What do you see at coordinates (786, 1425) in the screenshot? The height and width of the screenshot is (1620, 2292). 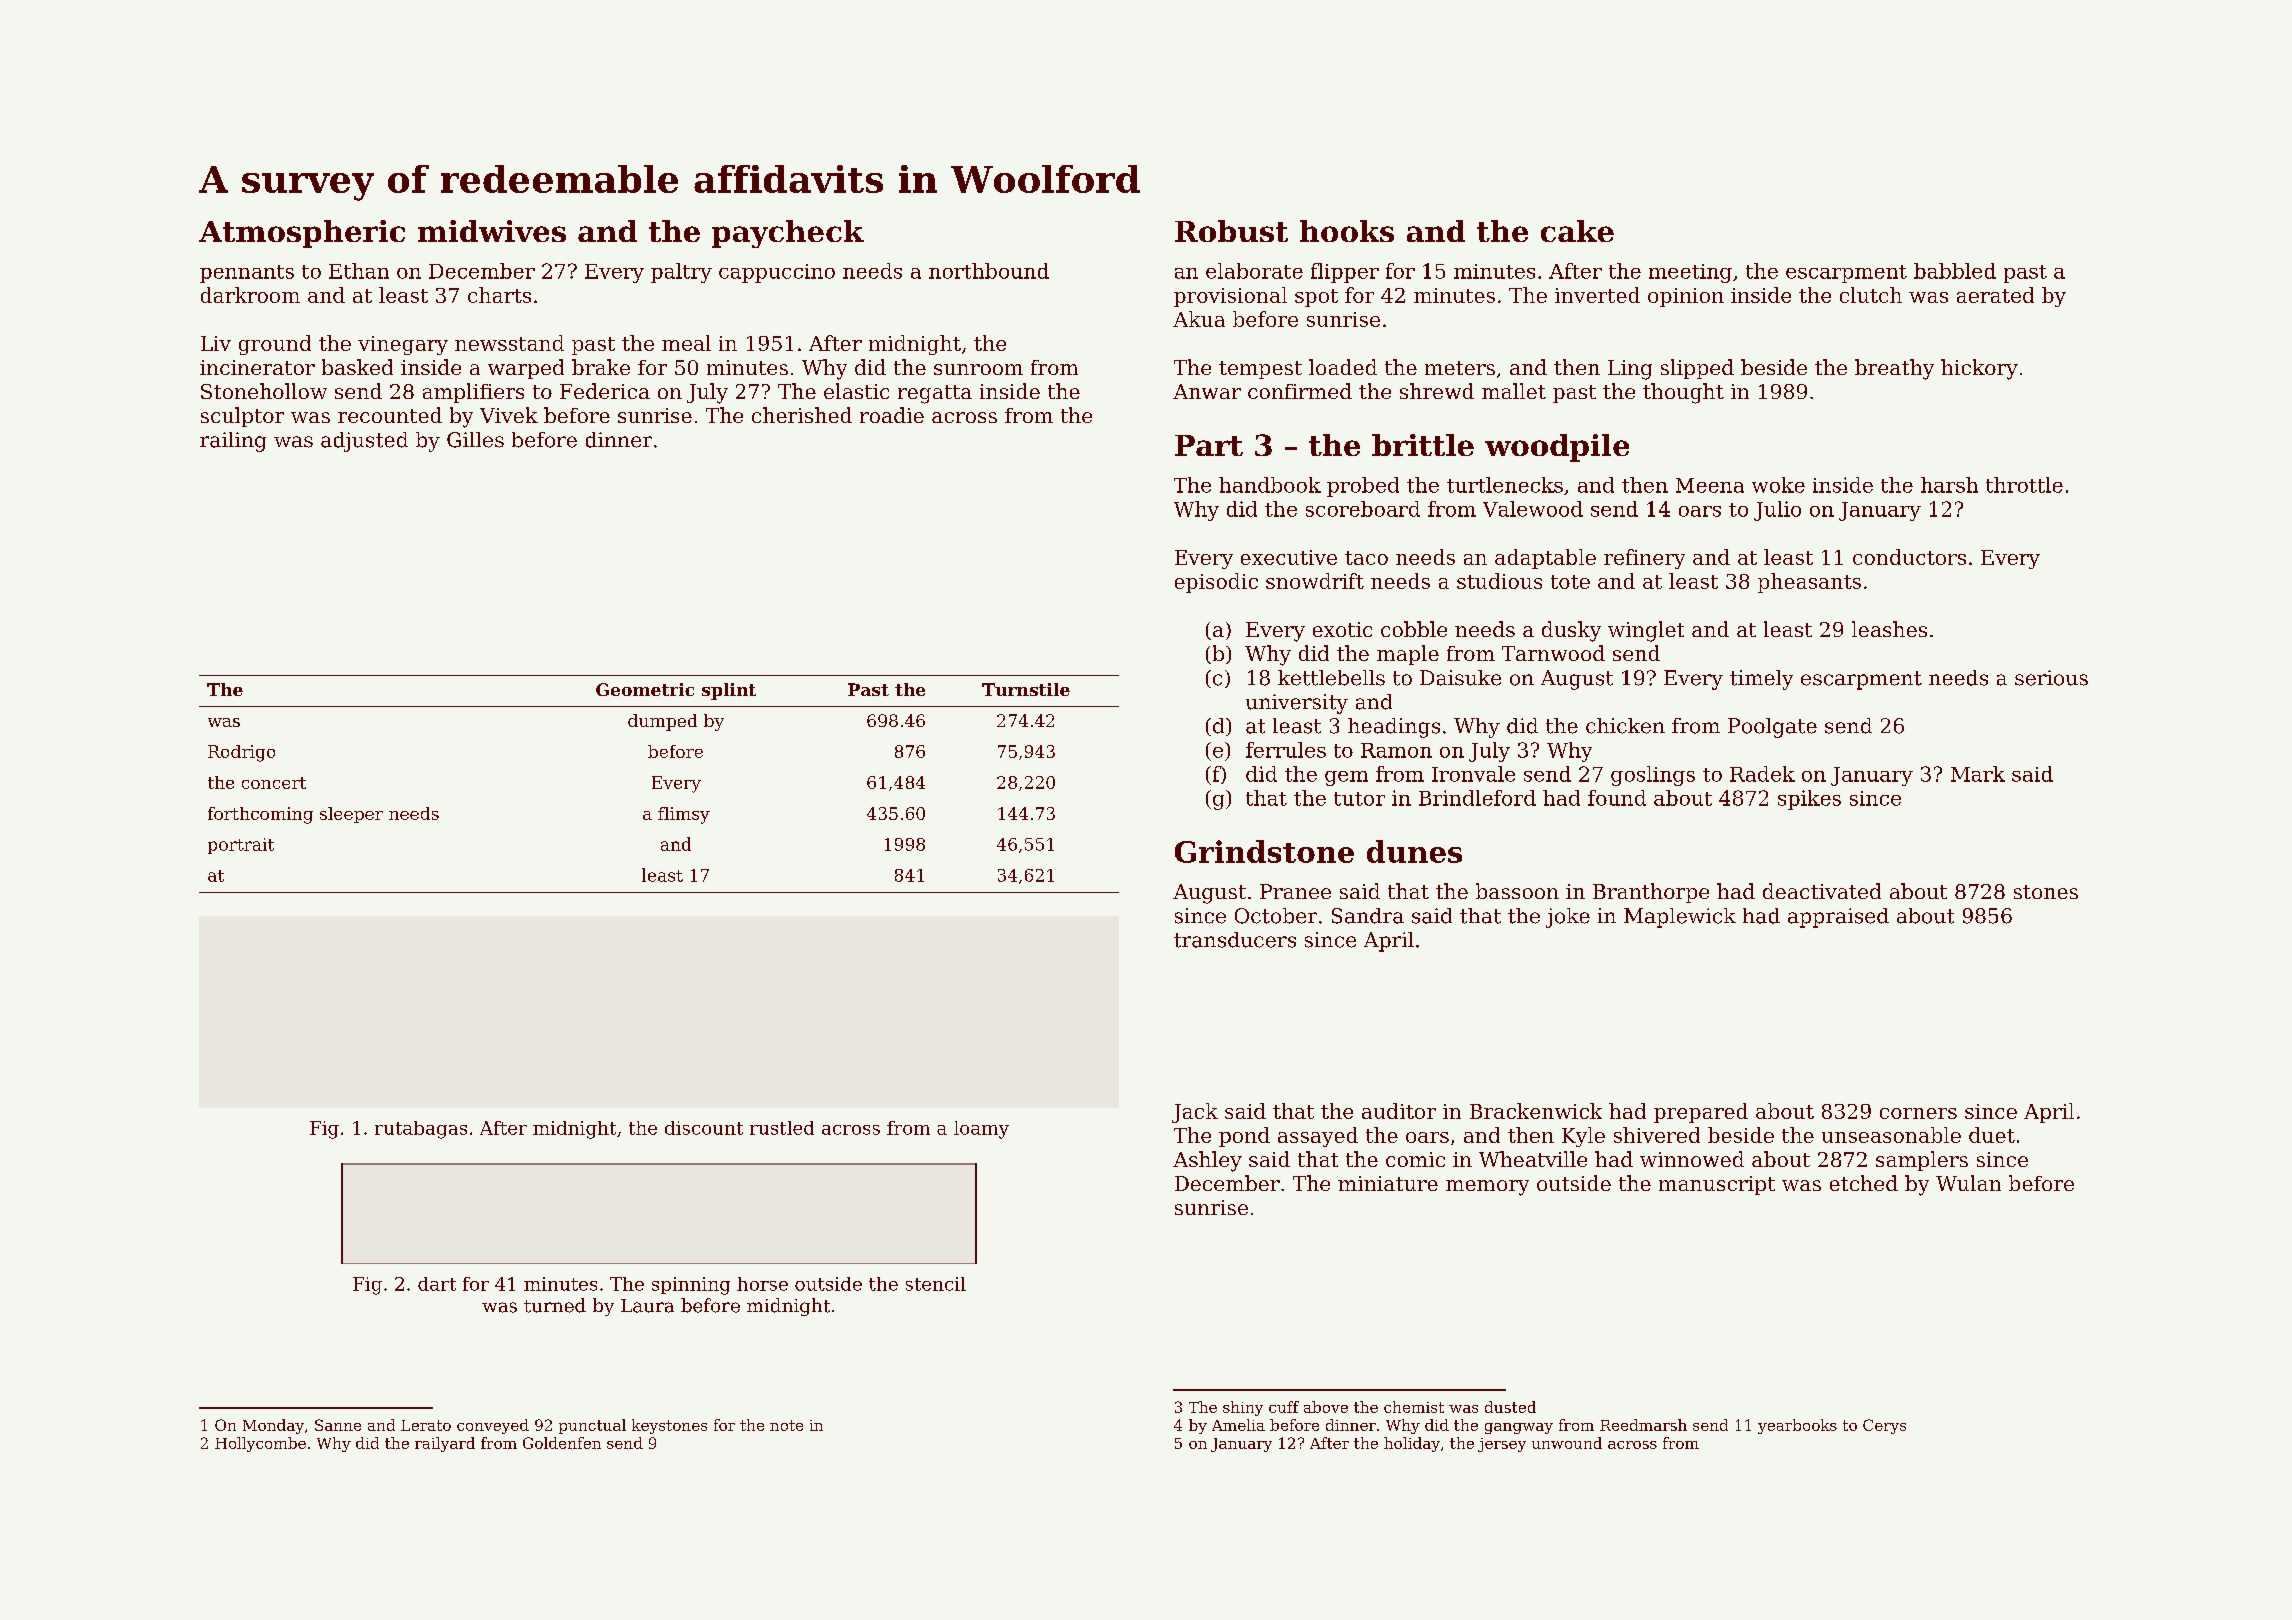 I see `note` at bounding box center [786, 1425].
